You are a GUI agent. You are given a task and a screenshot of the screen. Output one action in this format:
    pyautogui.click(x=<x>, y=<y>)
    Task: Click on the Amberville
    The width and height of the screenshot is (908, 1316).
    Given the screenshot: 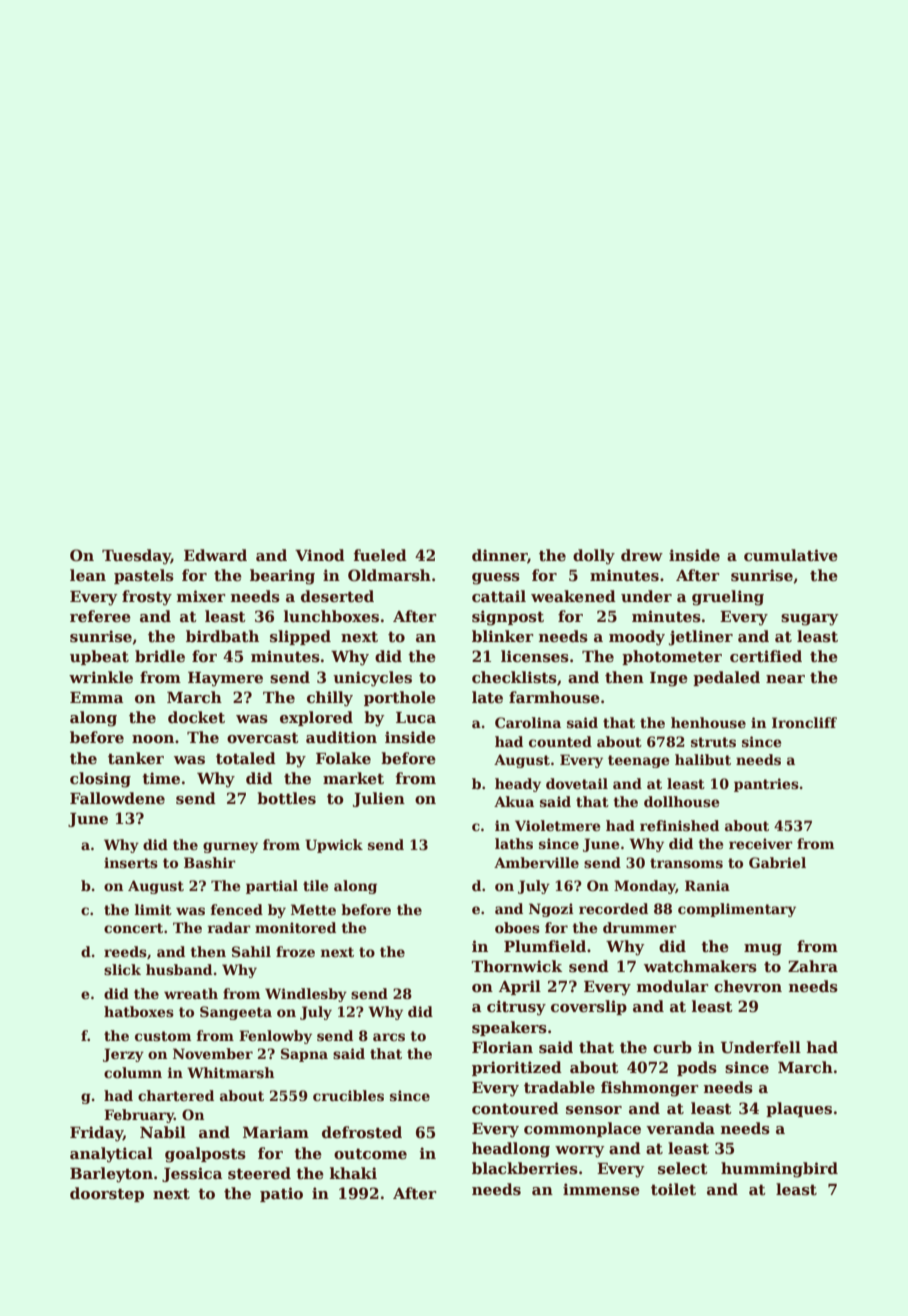 What is the action you would take?
    pyautogui.click(x=536, y=862)
